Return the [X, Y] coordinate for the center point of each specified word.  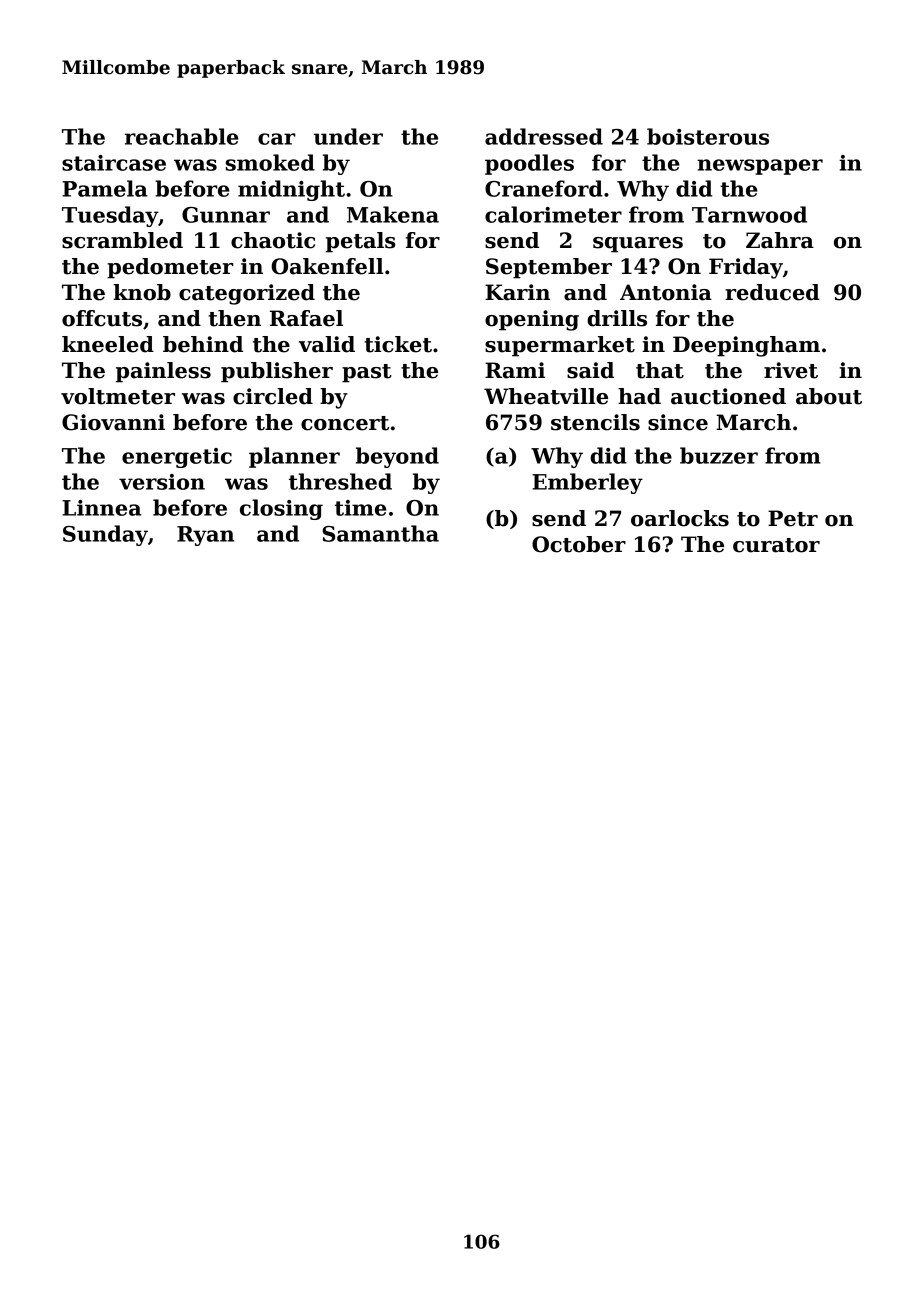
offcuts [102, 318]
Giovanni [113, 422]
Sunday [105, 535]
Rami [515, 370]
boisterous [708, 136]
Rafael [306, 318]
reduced [772, 292]
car [276, 139]
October [579, 544]
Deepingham [746, 346]
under [348, 136]
